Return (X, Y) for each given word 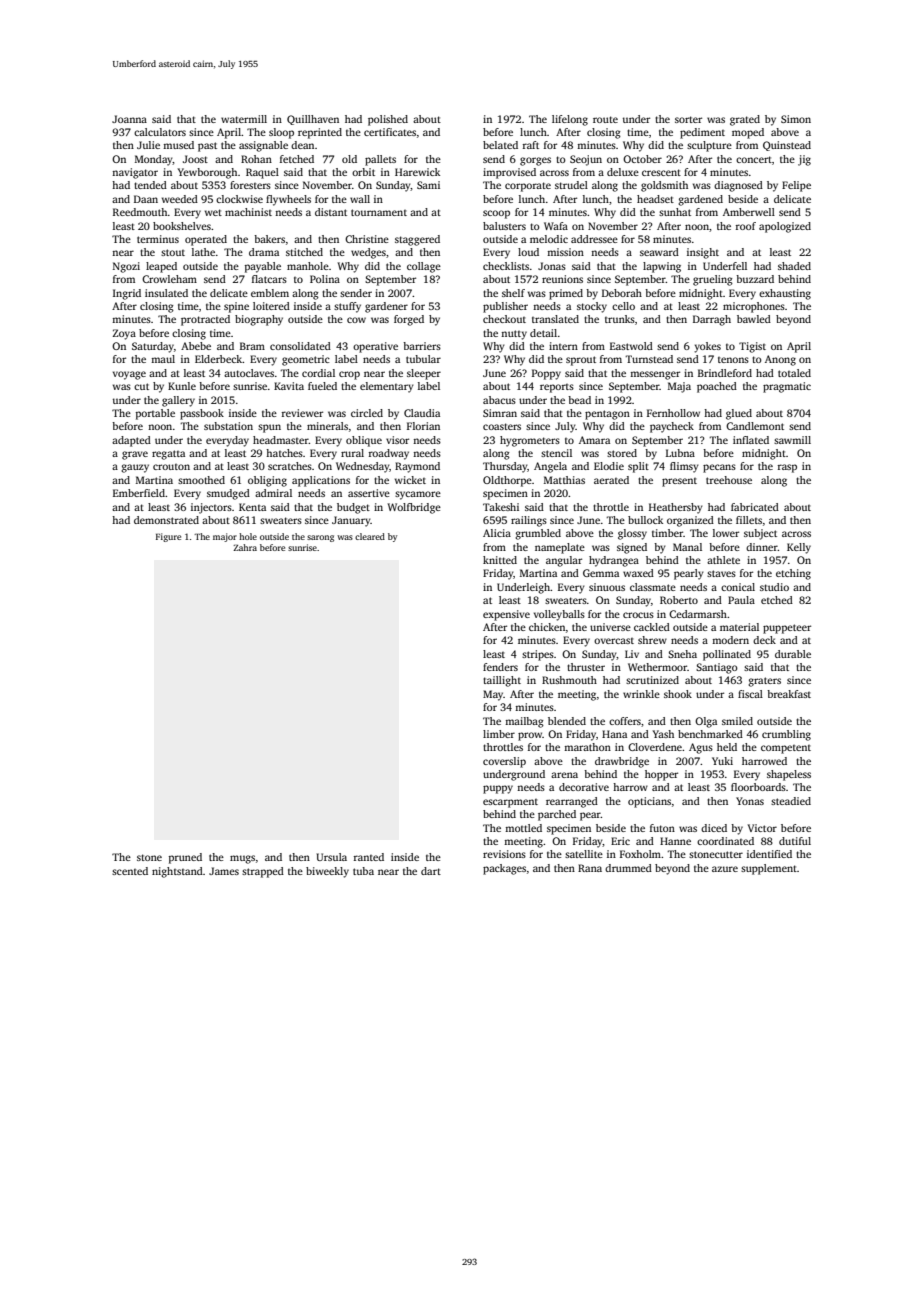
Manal (687, 547)
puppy (498, 789)
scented (130, 871)
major (225, 537)
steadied (791, 801)
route (605, 119)
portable (155, 414)
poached (717, 387)
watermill (244, 119)
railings (529, 521)
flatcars (269, 279)
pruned (185, 858)
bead (579, 400)
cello (623, 306)
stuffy (347, 307)
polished (388, 120)
